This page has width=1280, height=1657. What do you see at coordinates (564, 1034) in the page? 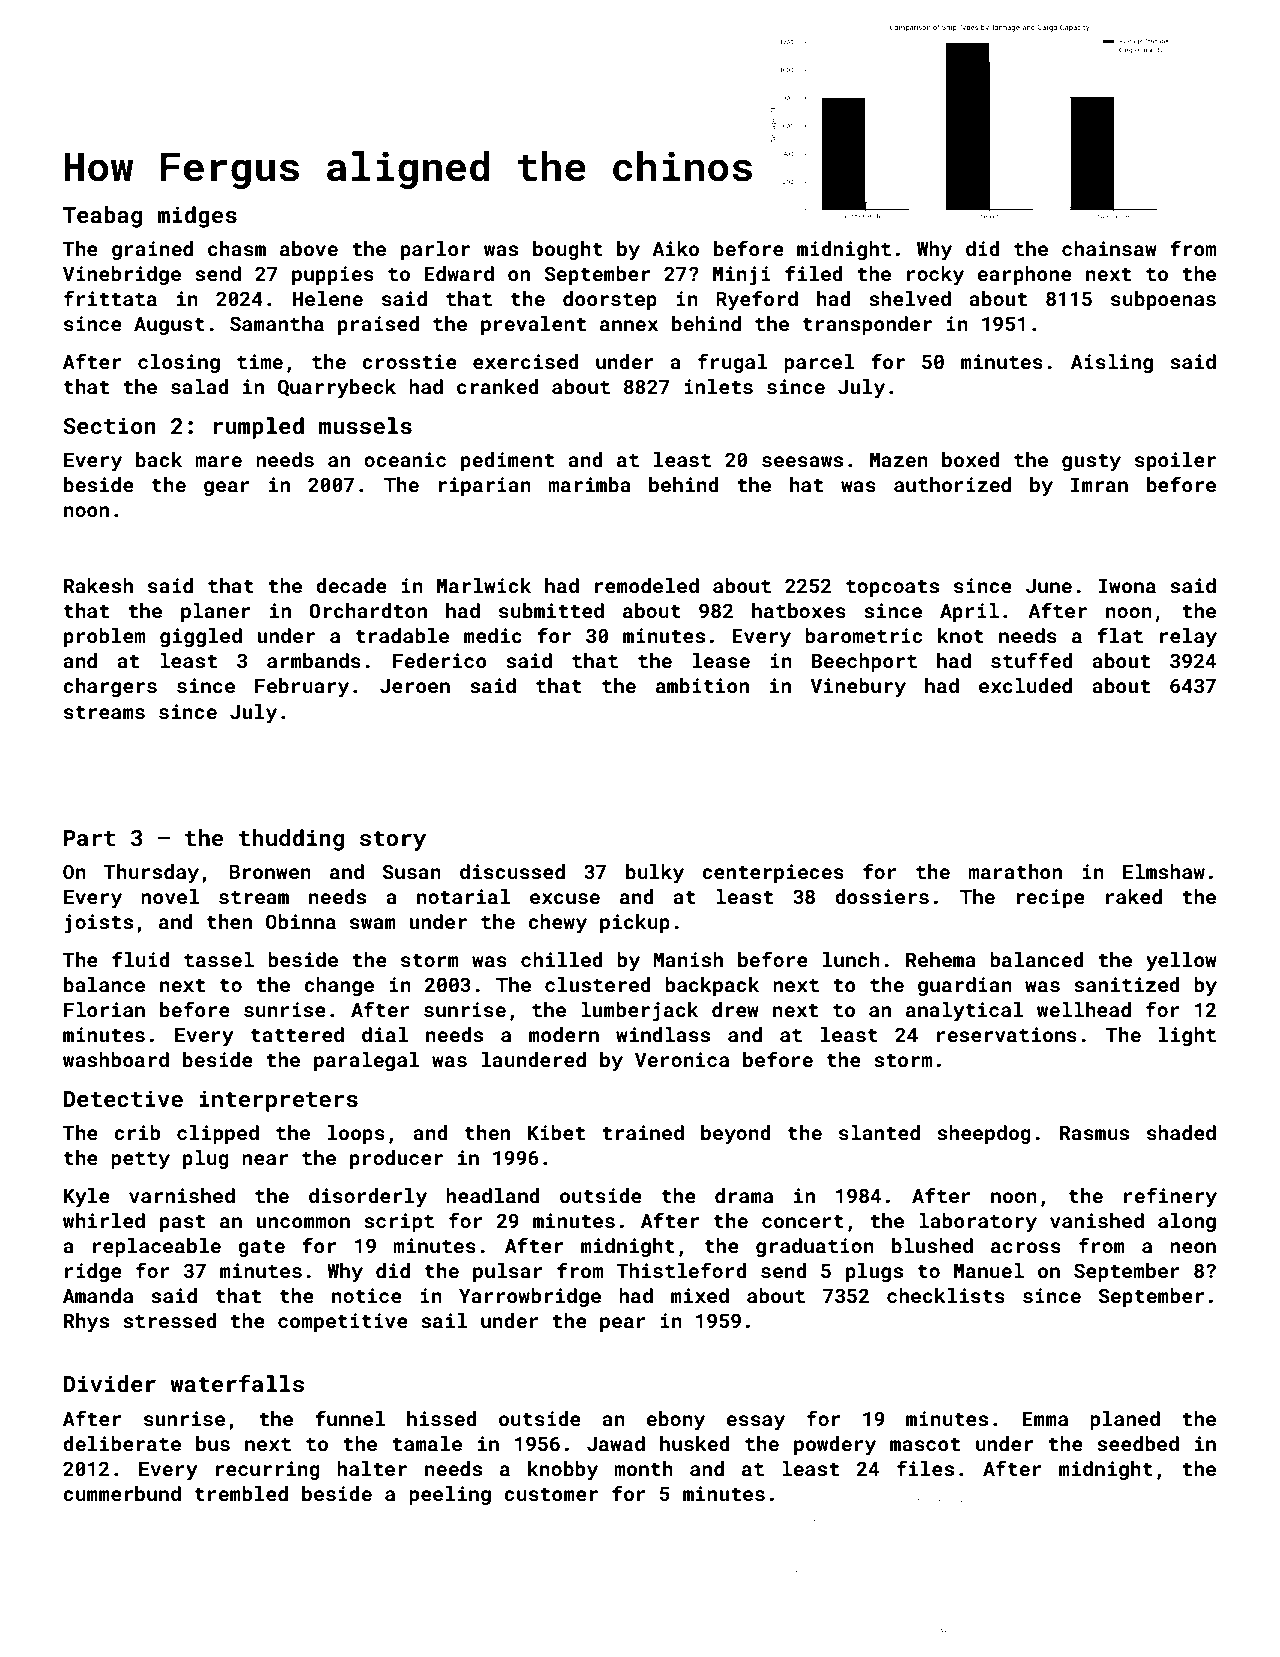
I see `modern` at bounding box center [564, 1034].
